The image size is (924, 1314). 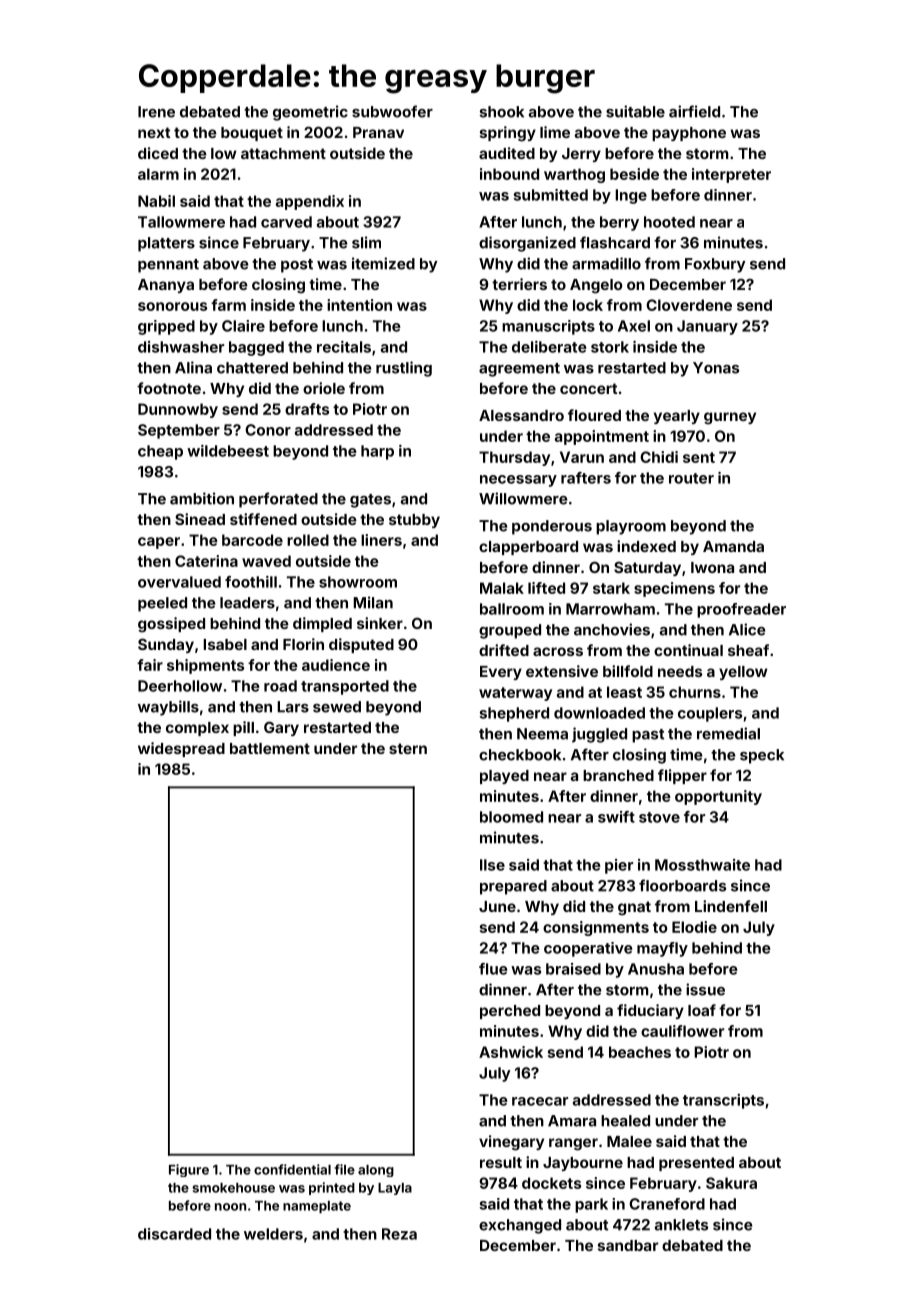 What do you see at coordinates (628, 1245) in the screenshot?
I see `sandbar` at bounding box center [628, 1245].
